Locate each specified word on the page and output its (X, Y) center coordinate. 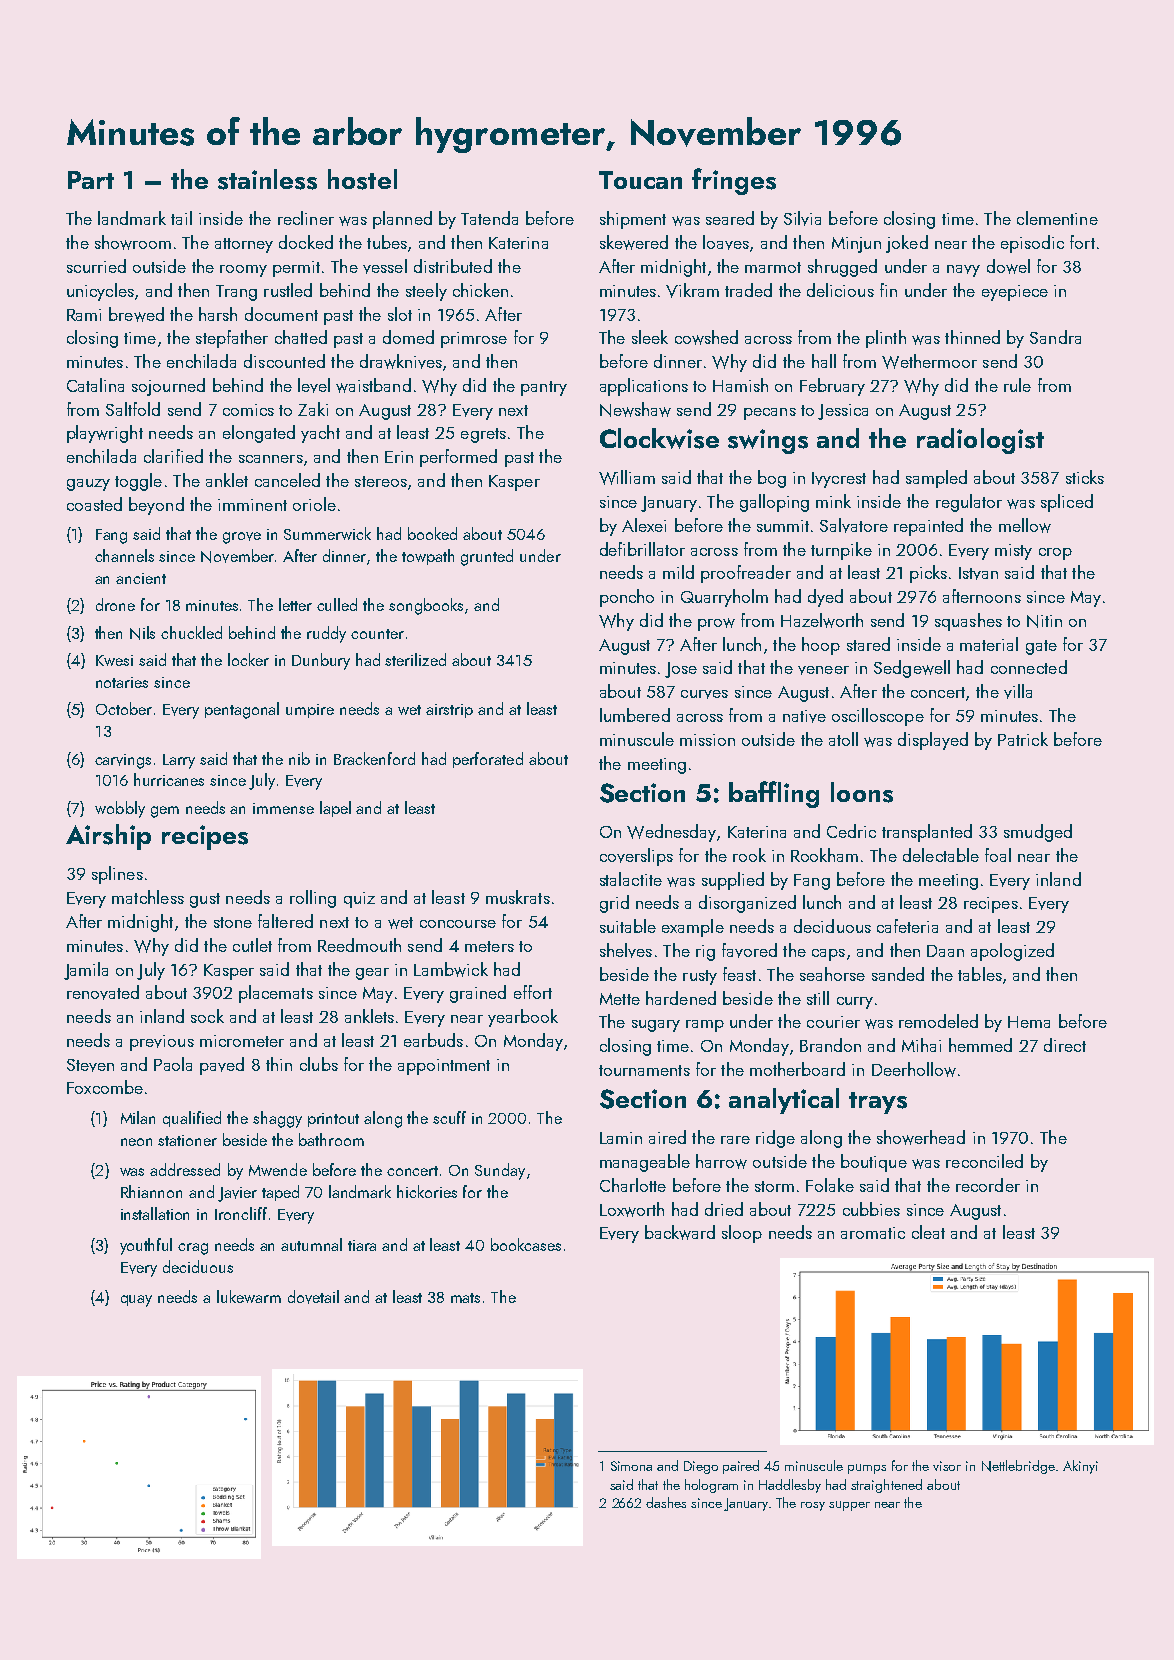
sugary (656, 1026)
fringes (734, 181)
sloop (742, 1234)
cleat (928, 1232)
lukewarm (249, 1296)
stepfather (232, 339)
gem (165, 812)
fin (888, 290)
